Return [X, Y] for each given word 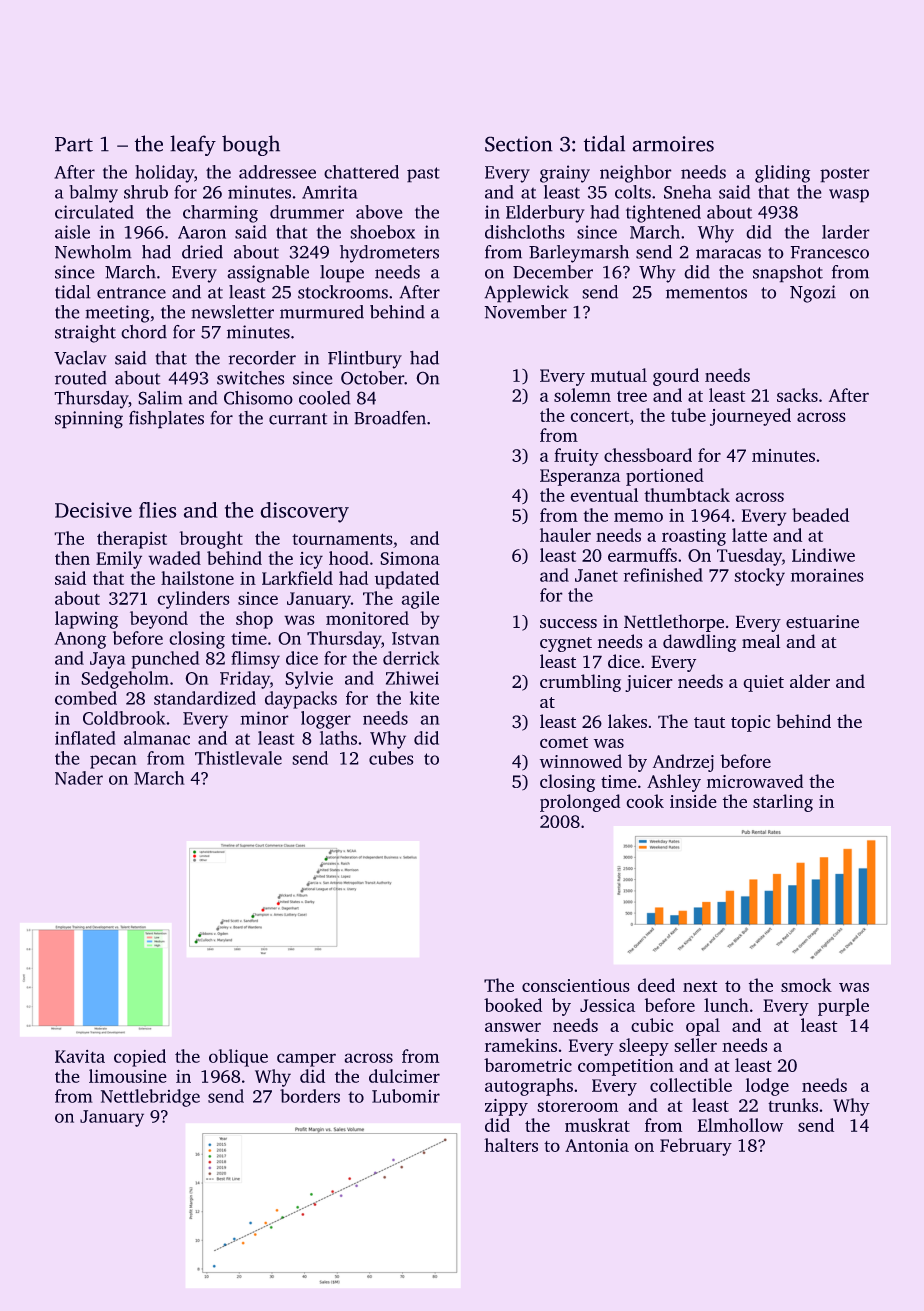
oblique [238, 1058]
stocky [759, 577]
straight [85, 334]
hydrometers [389, 254]
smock [806, 985]
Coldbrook [124, 718]
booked [513, 1005]
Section [519, 144]
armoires [673, 144]
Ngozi [813, 294]
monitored [367, 618]
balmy [93, 194]
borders [310, 1096]
